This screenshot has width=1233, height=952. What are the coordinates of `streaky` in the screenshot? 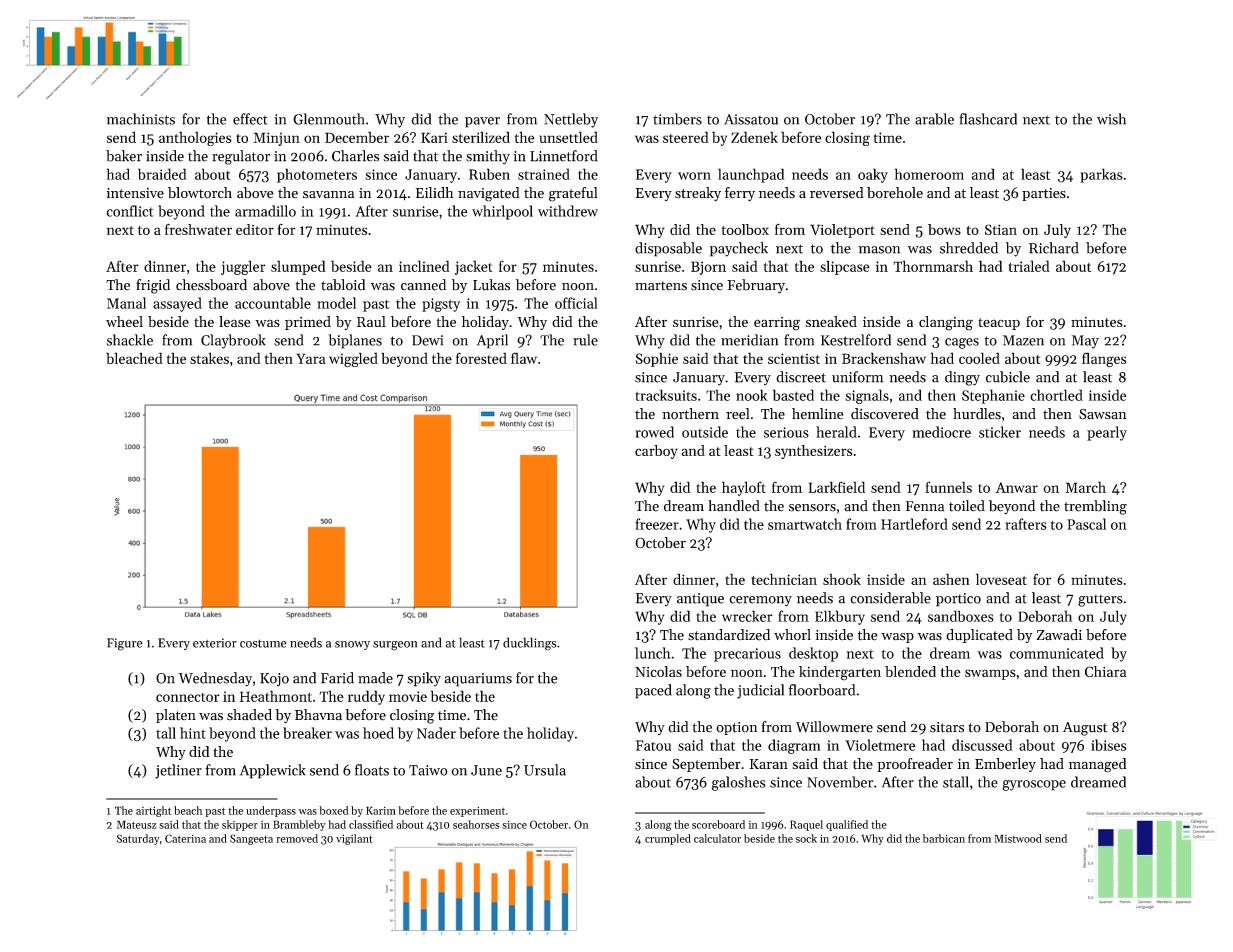 It's located at (698, 194).
